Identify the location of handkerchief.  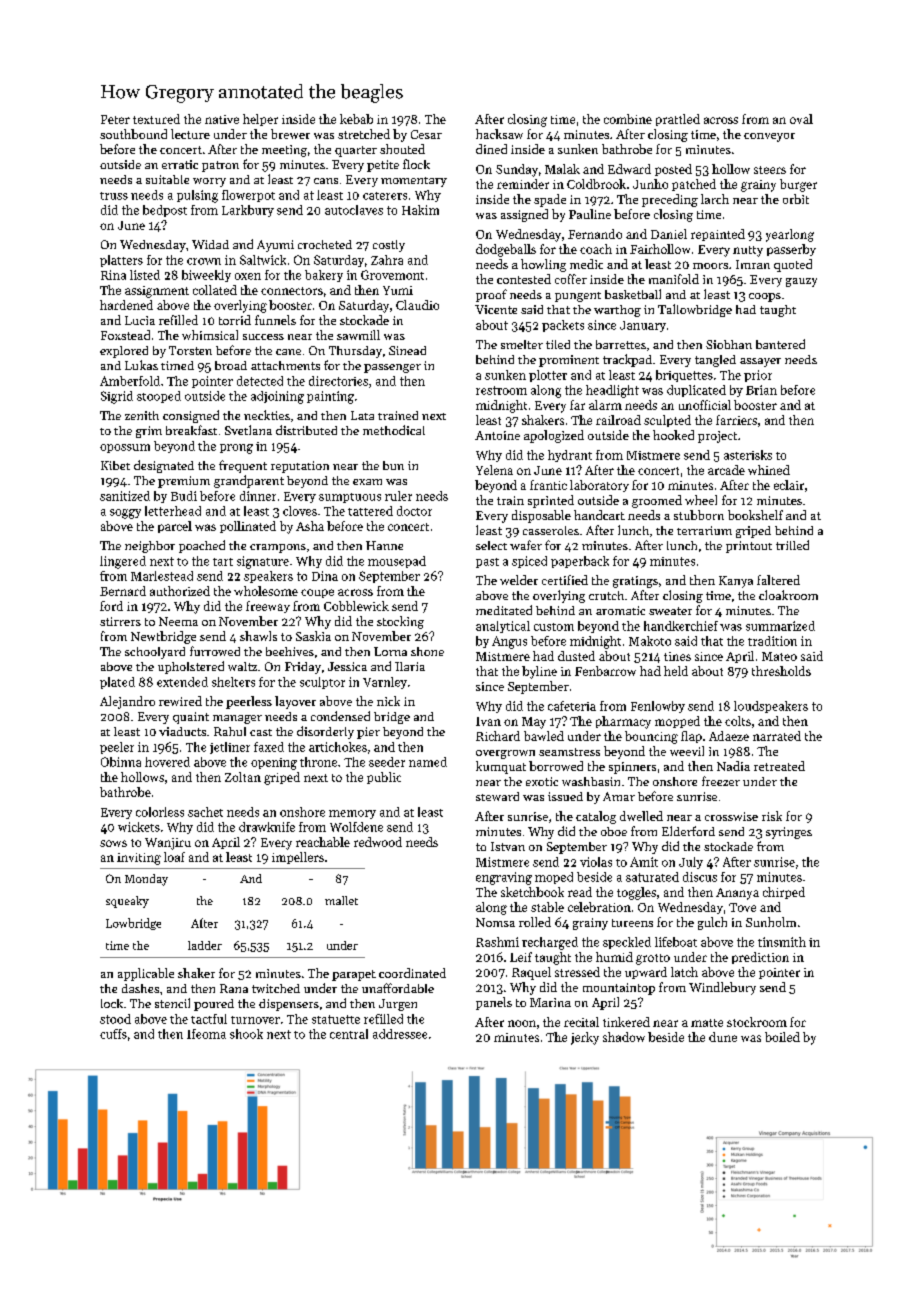
(681, 626).
